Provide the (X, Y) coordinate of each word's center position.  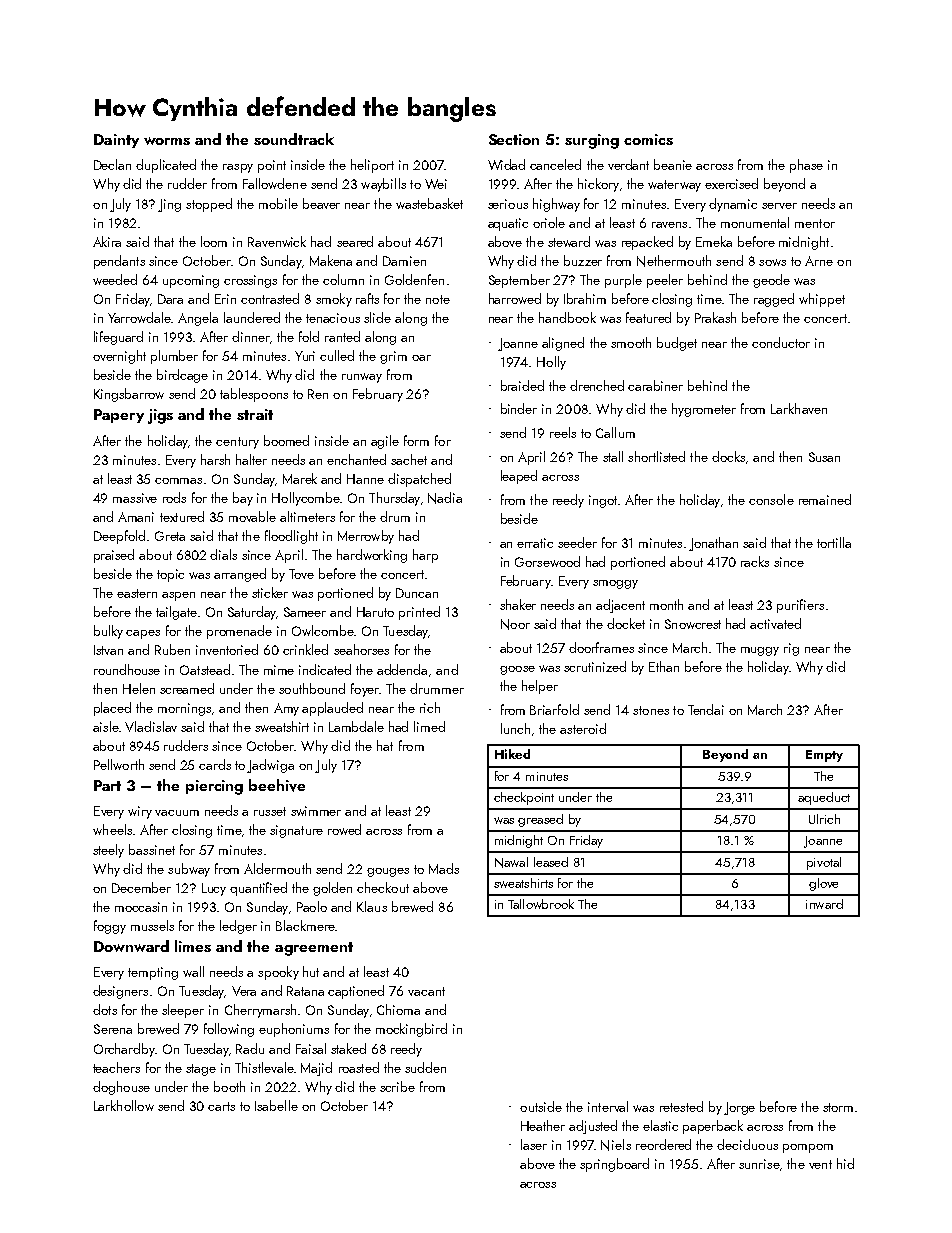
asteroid (583, 728)
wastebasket (429, 203)
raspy (238, 168)
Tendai (706, 709)
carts (221, 1106)
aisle (106, 726)
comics (648, 139)
